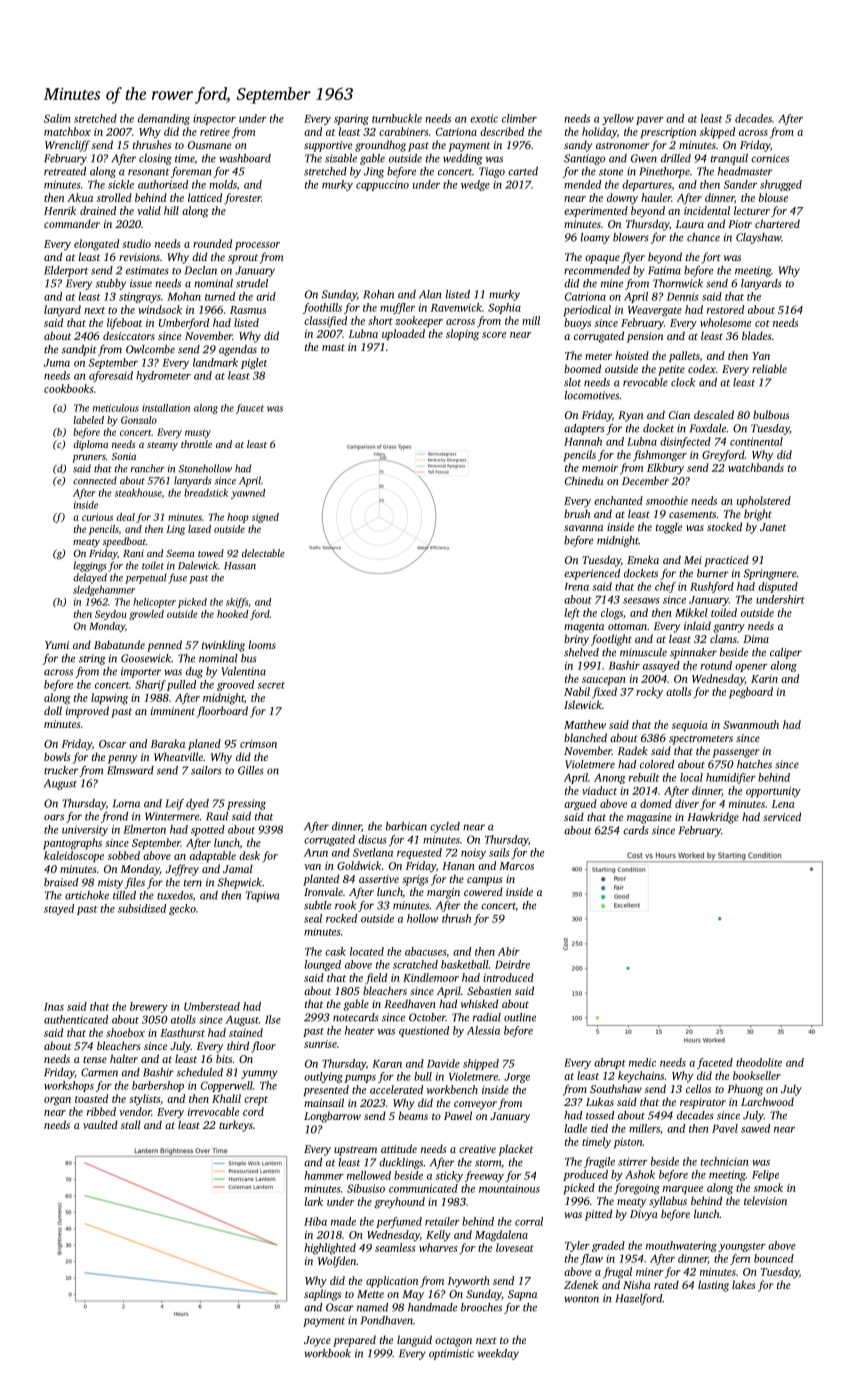 The height and width of the screenshot is (1400, 849). I want to click on Hawkridge, so click(713, 818).
